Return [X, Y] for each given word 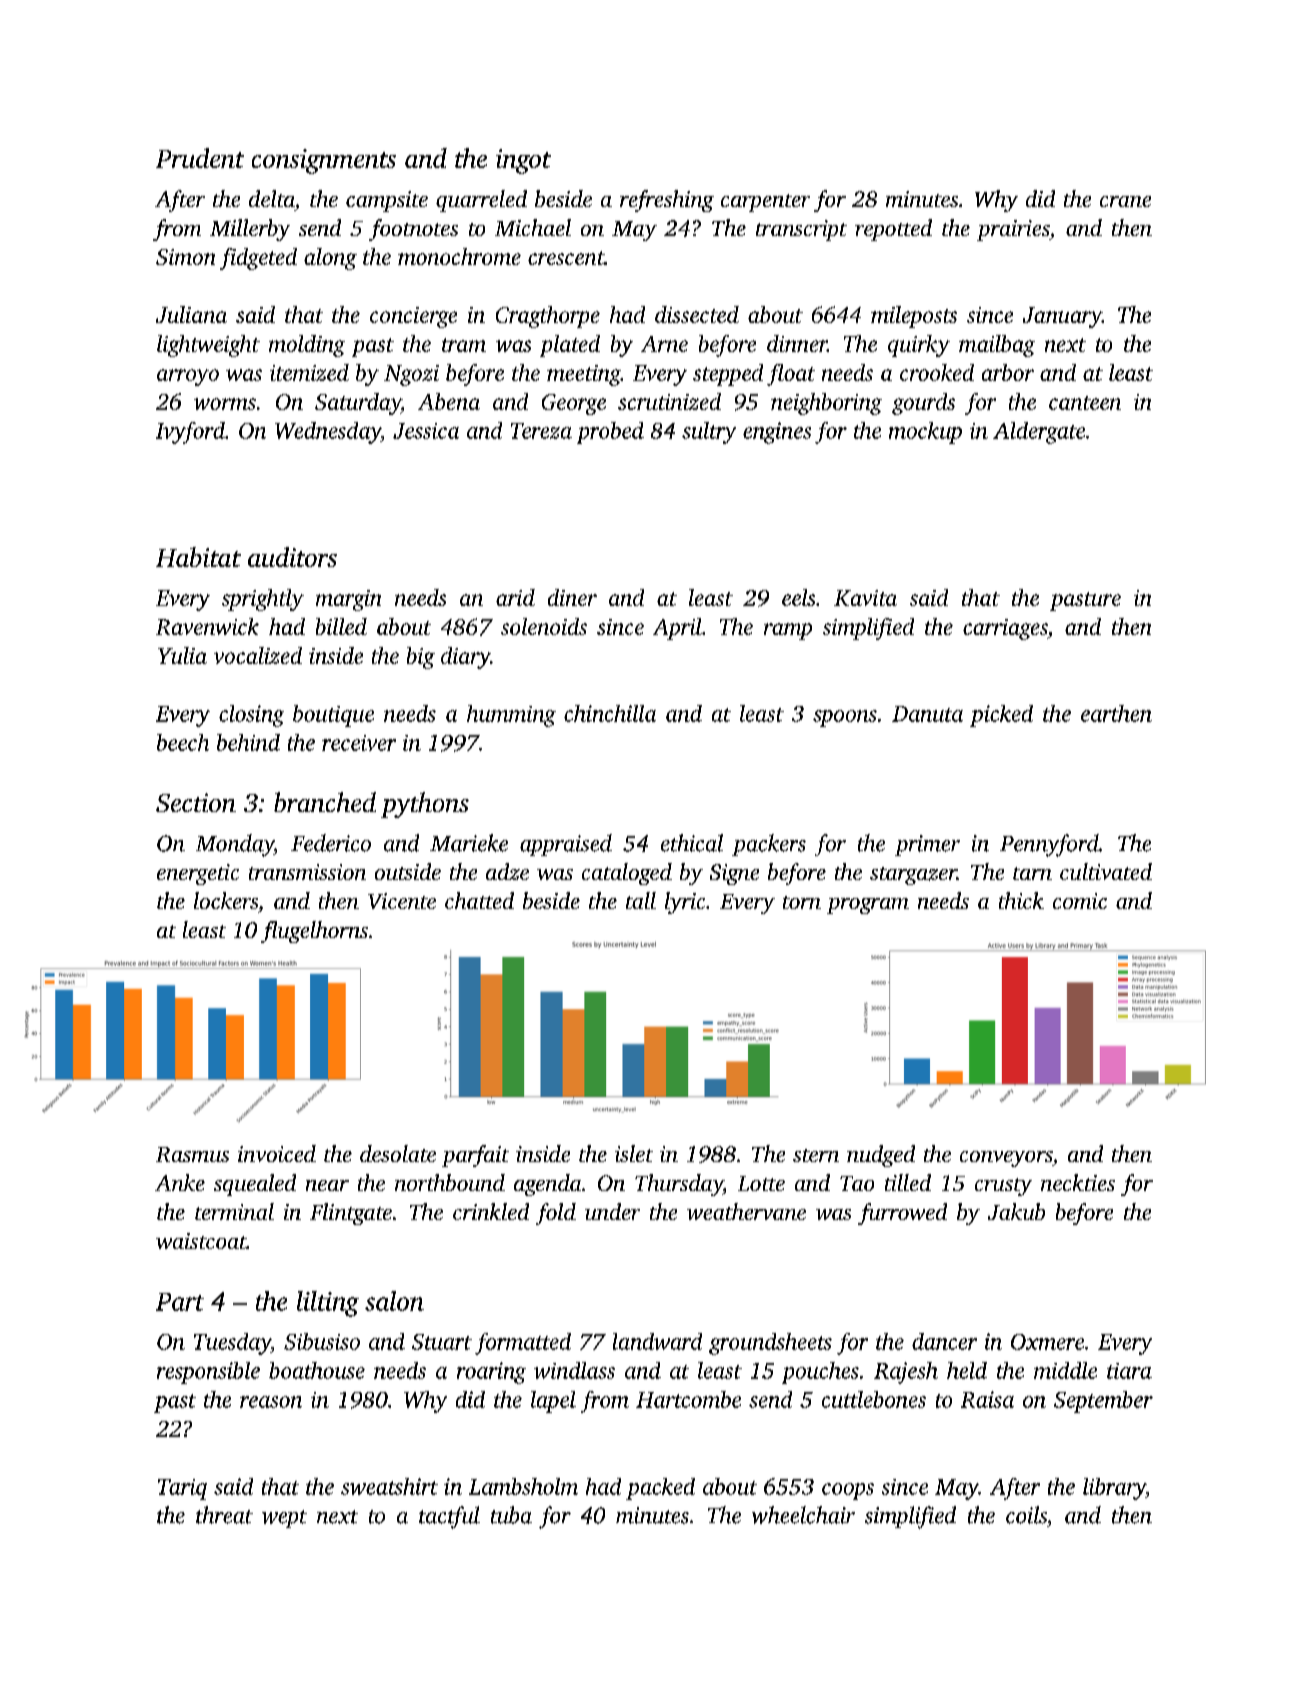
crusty [1003, 1187]
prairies [1013, 230]
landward [657, 1341]
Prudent [200, 158]
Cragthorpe [548, 317]
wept [284, 1519]
